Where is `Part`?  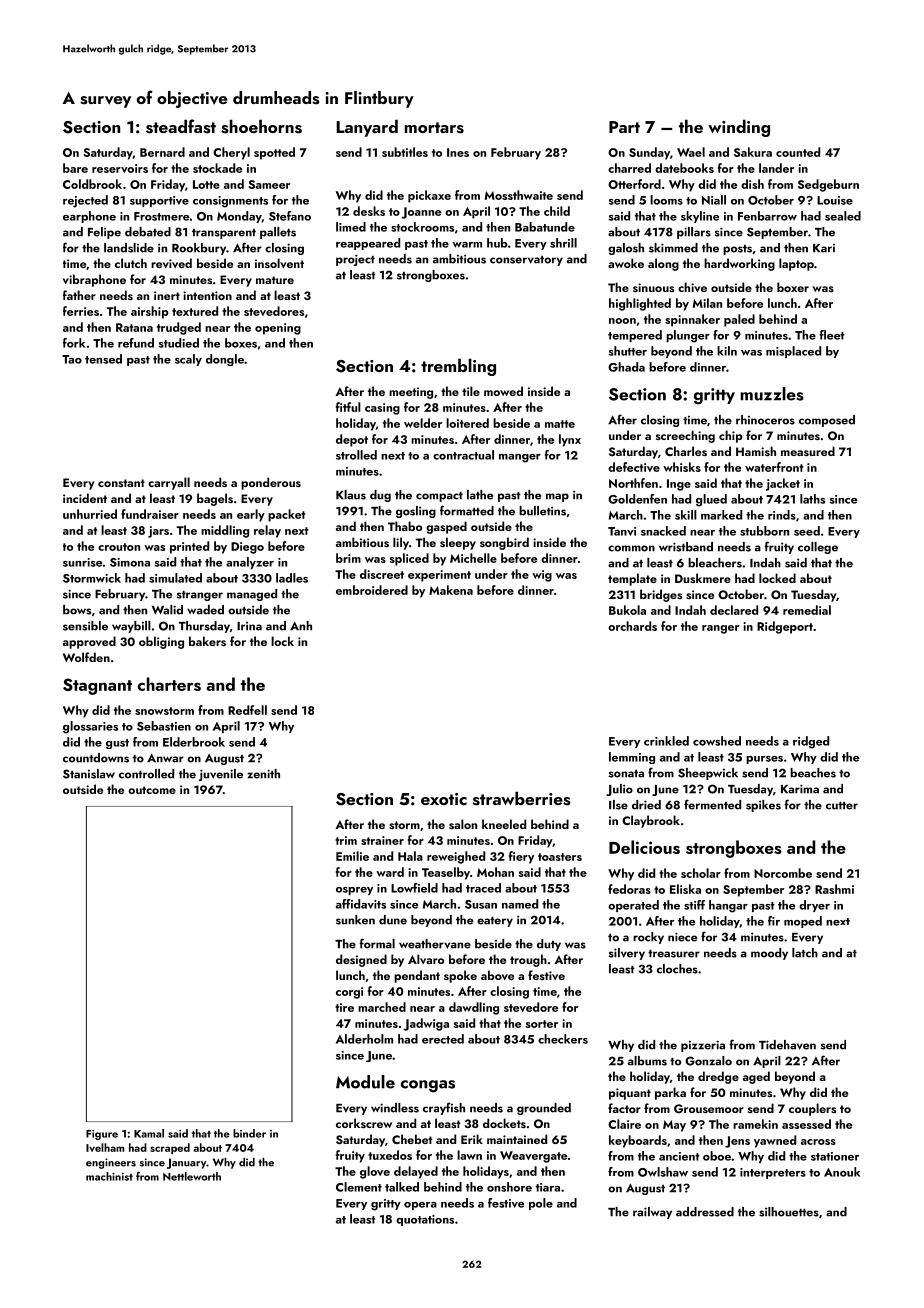 Part is located at coordinates (624, 127).
